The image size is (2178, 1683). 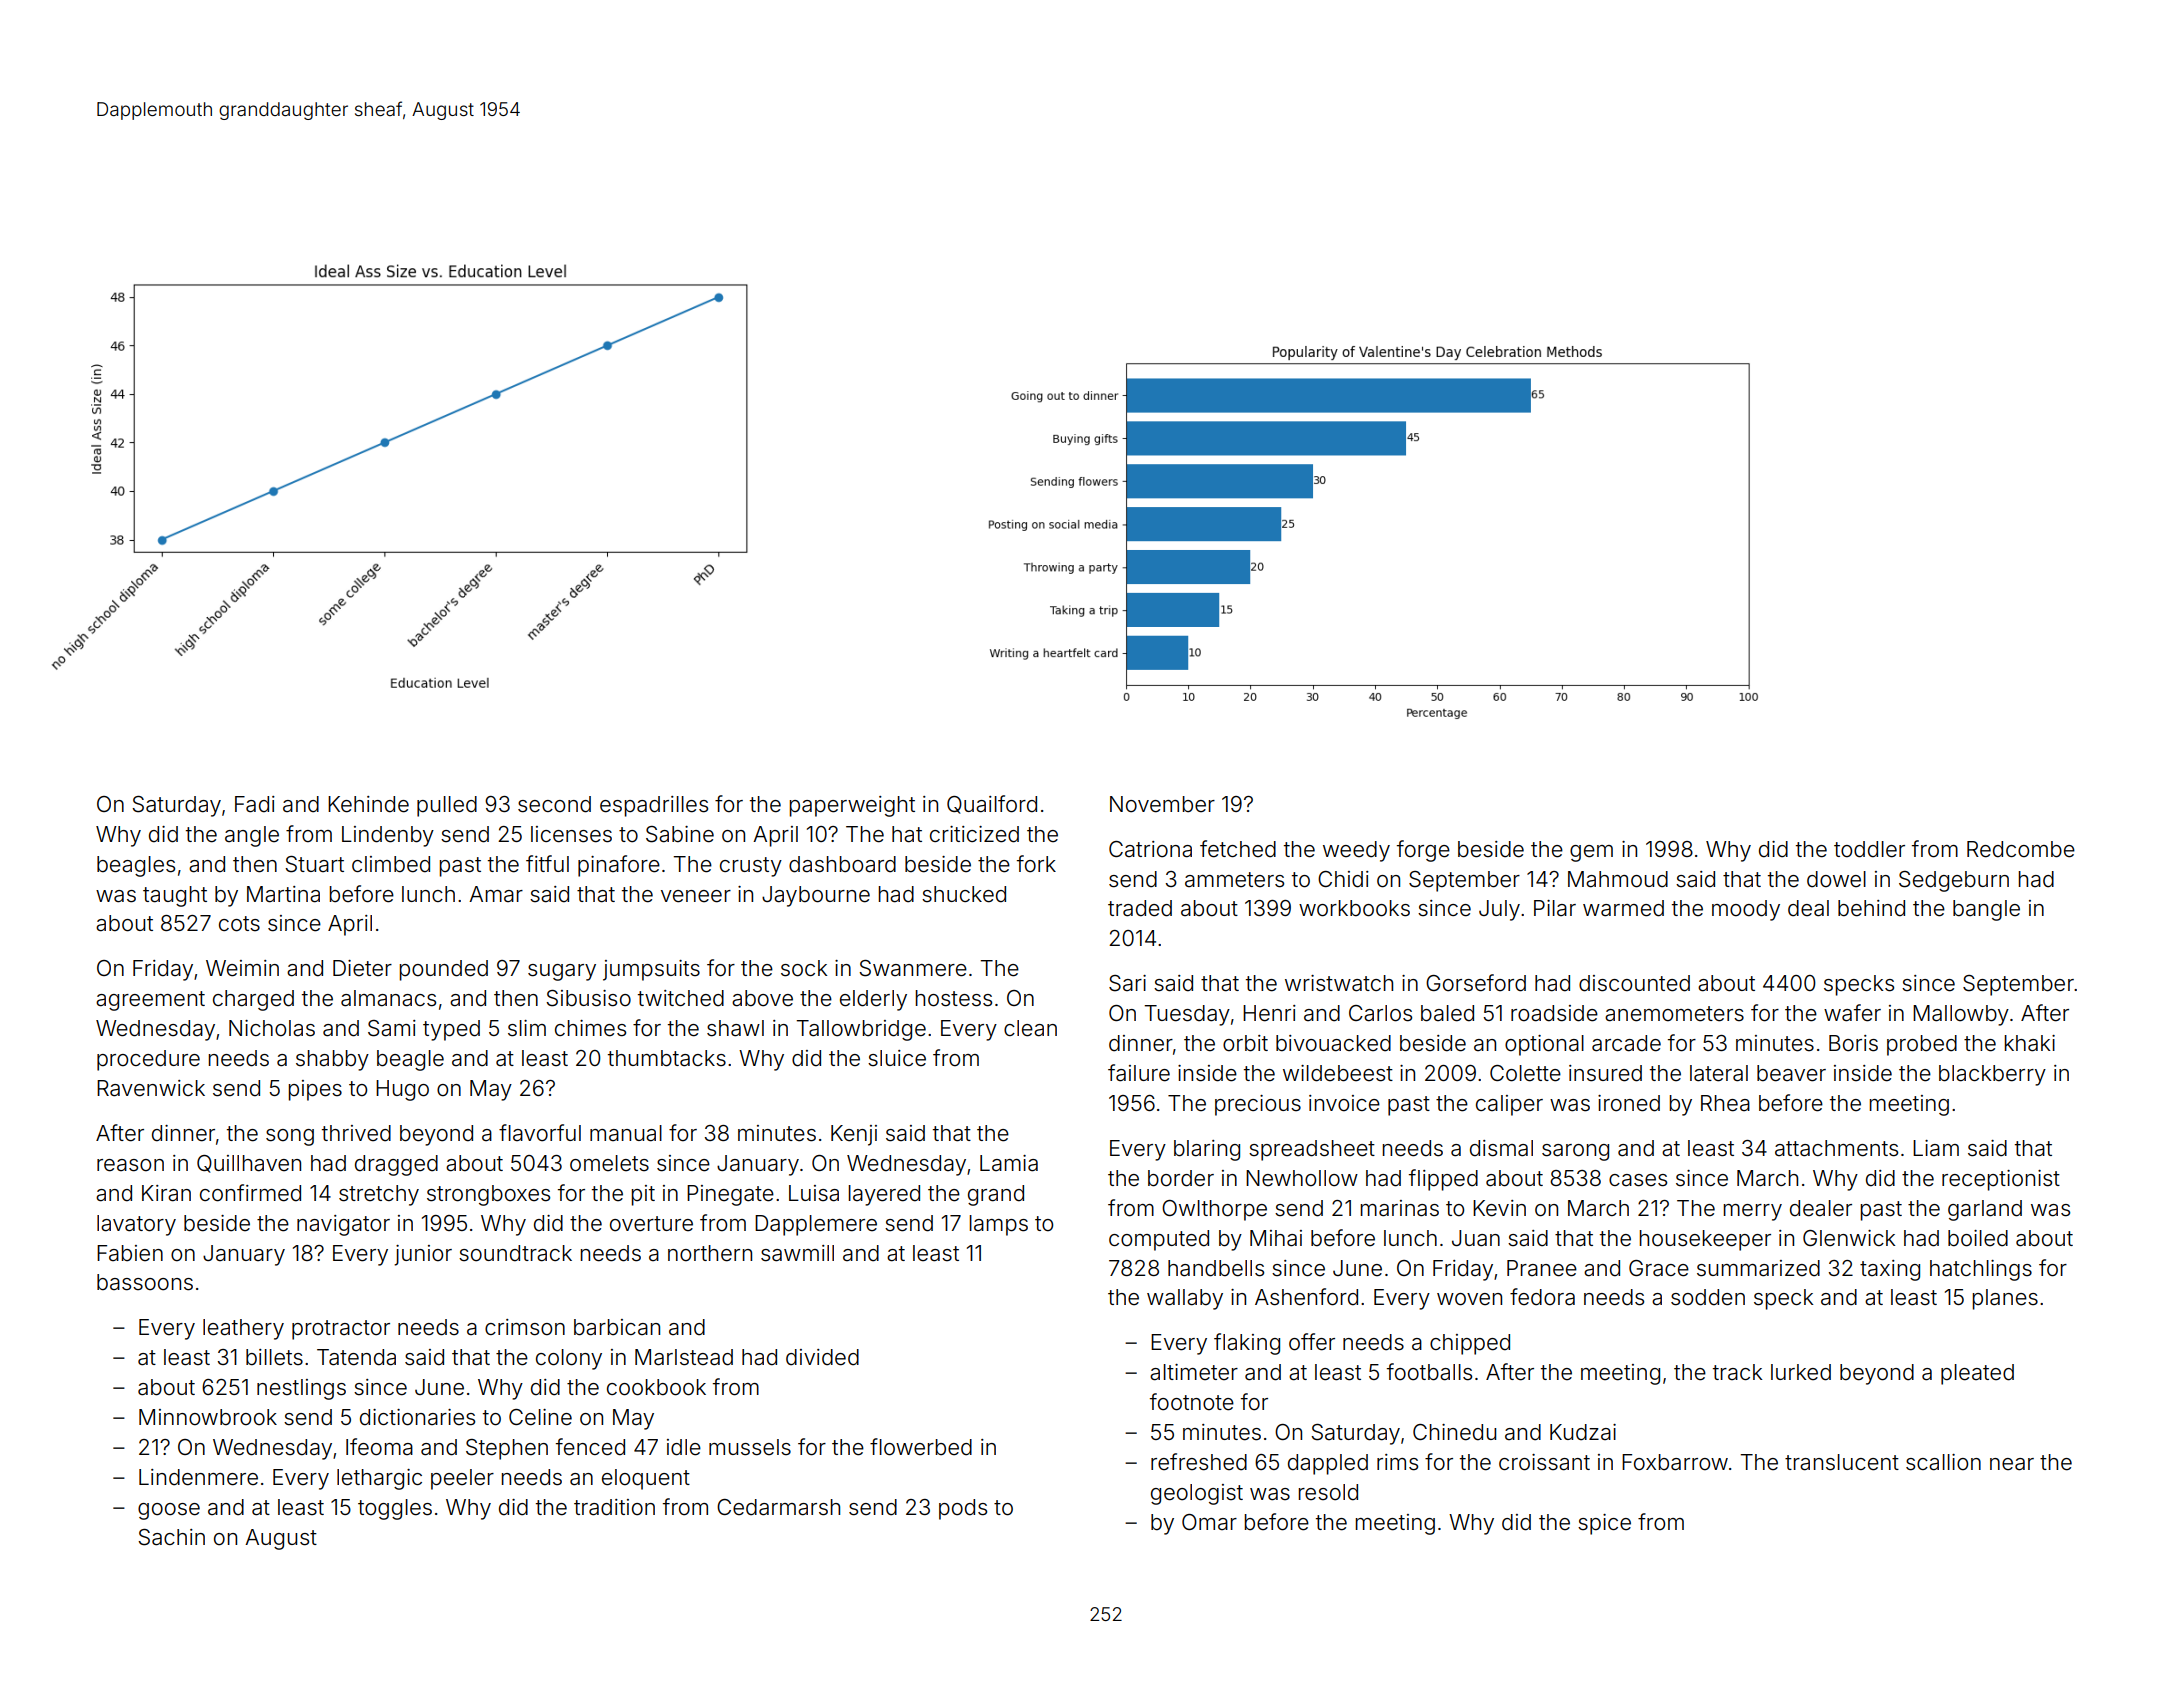 What do you see at coordinates (1258, 1105) in the document?
I see `precious` at bounding box center [1258, 1105].
